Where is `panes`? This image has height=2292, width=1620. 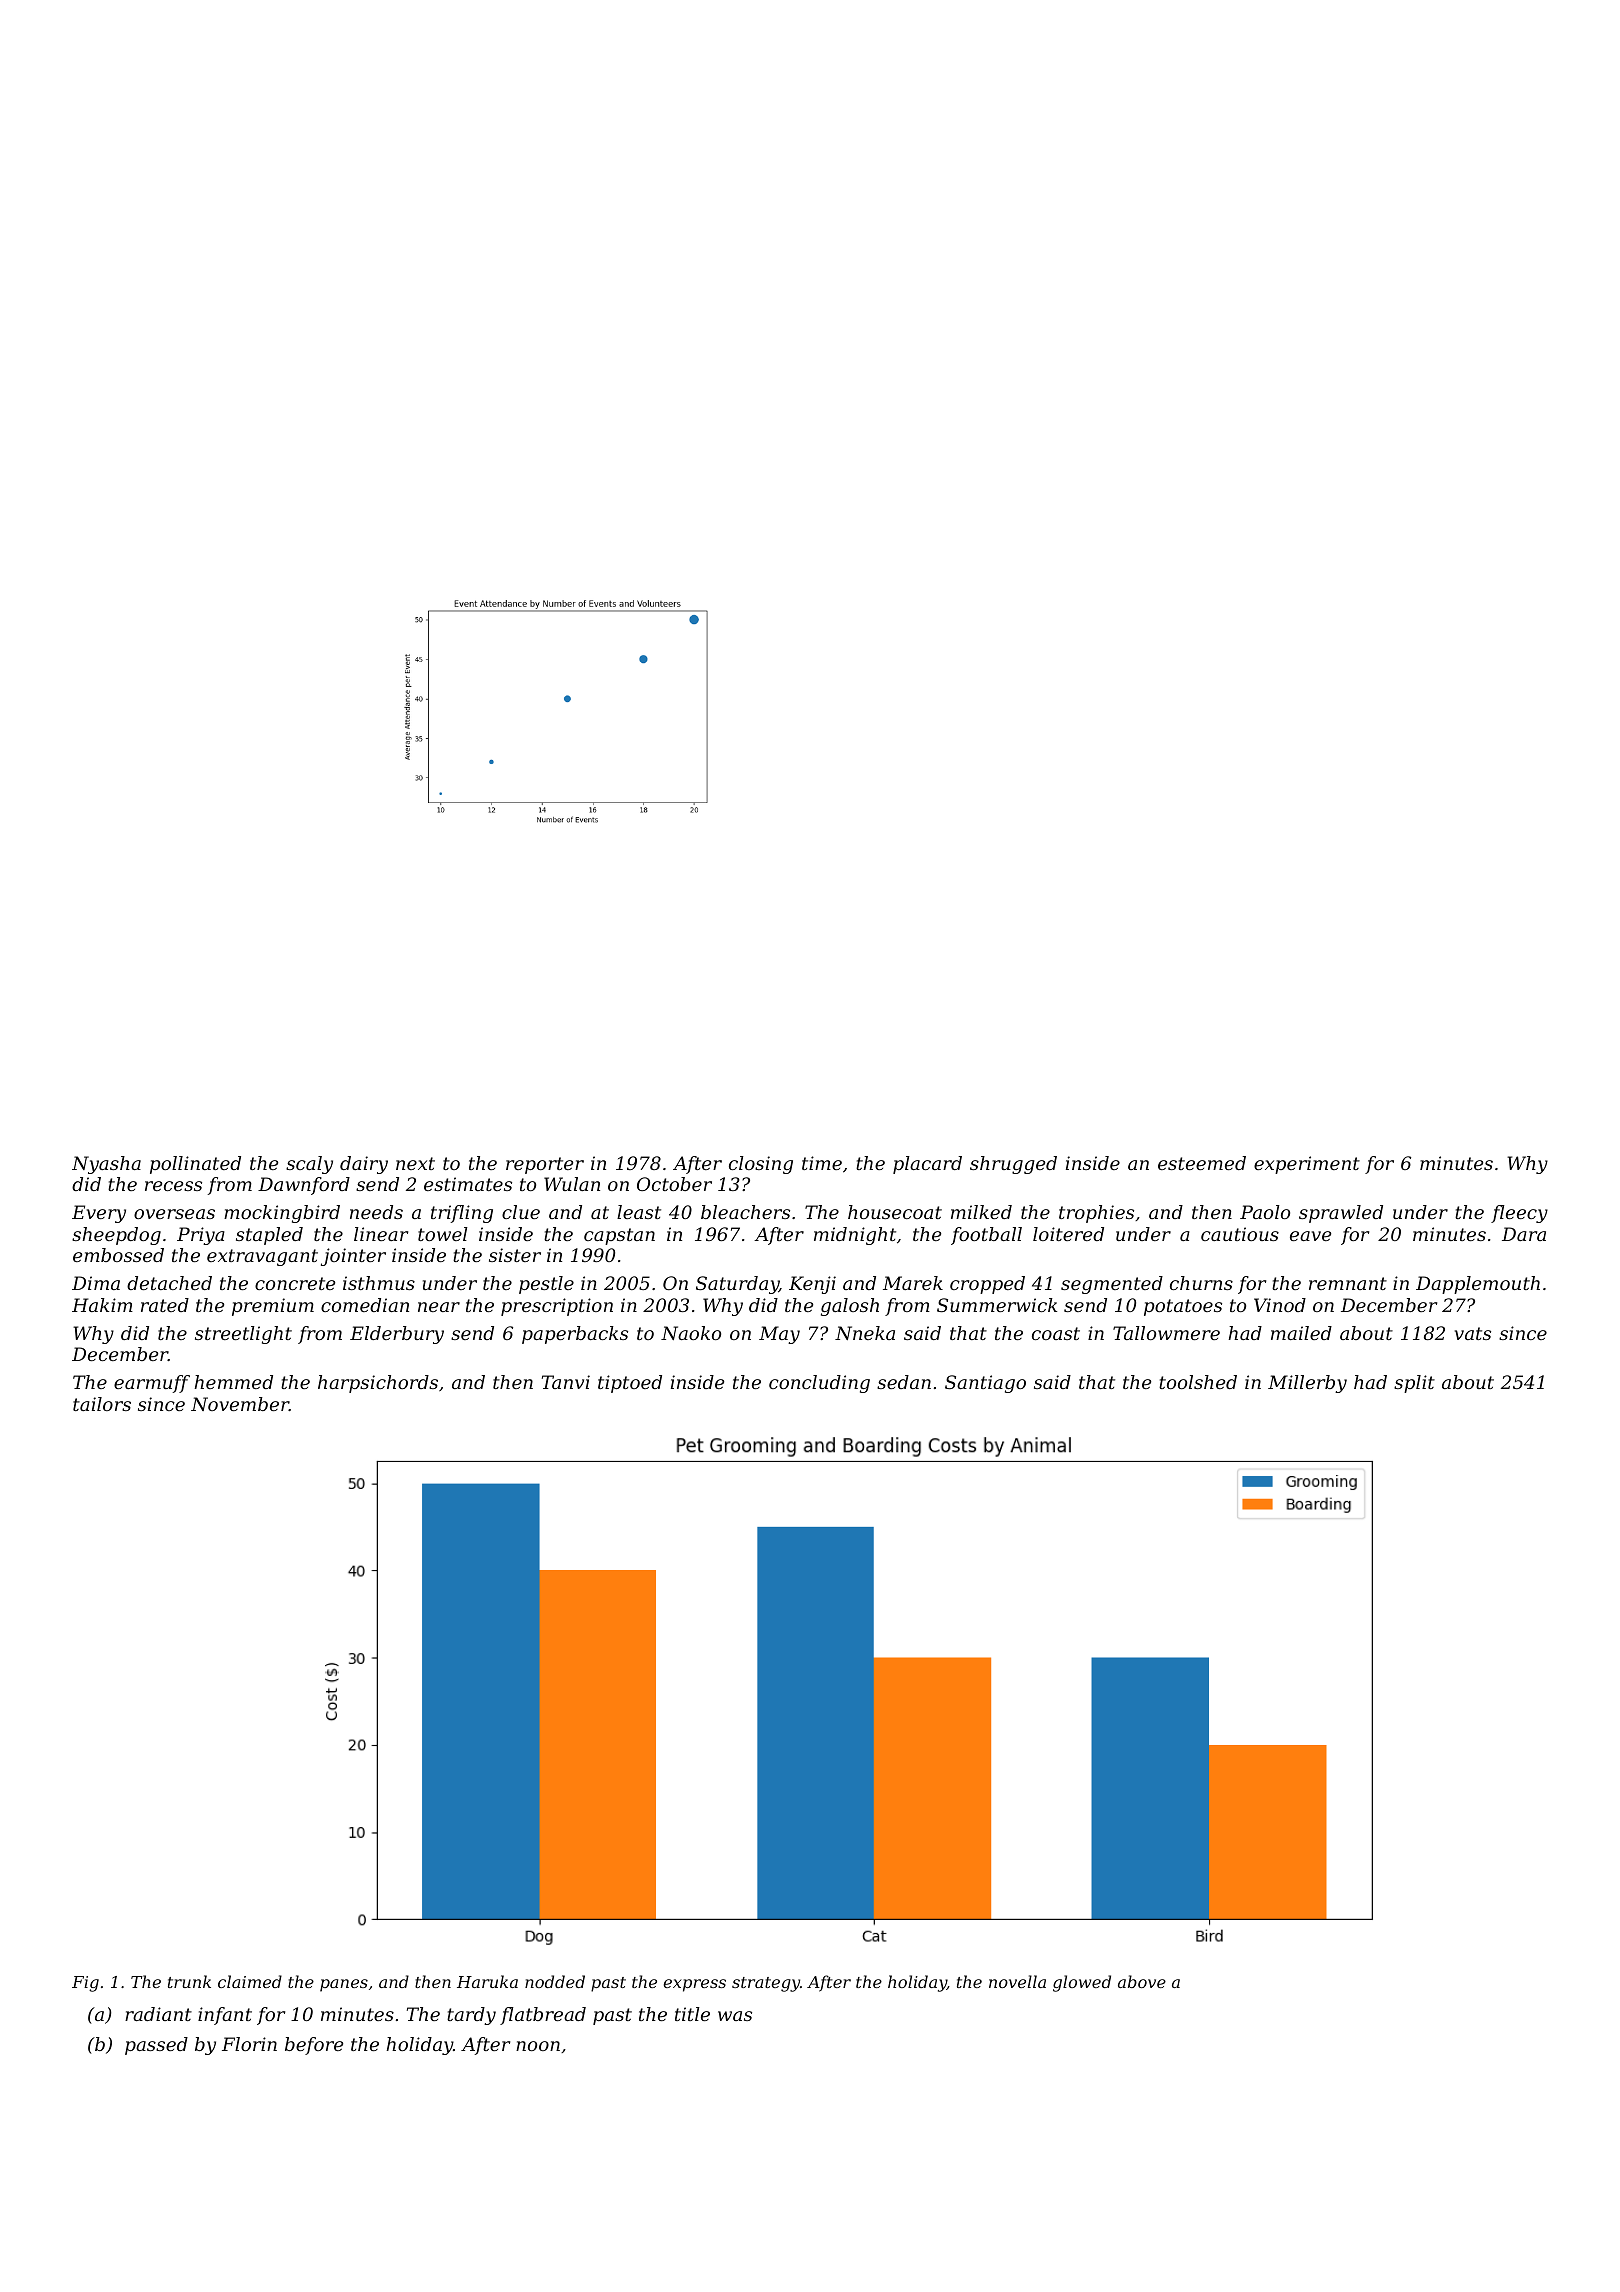 panes is located at coordinates (344, 1985).
